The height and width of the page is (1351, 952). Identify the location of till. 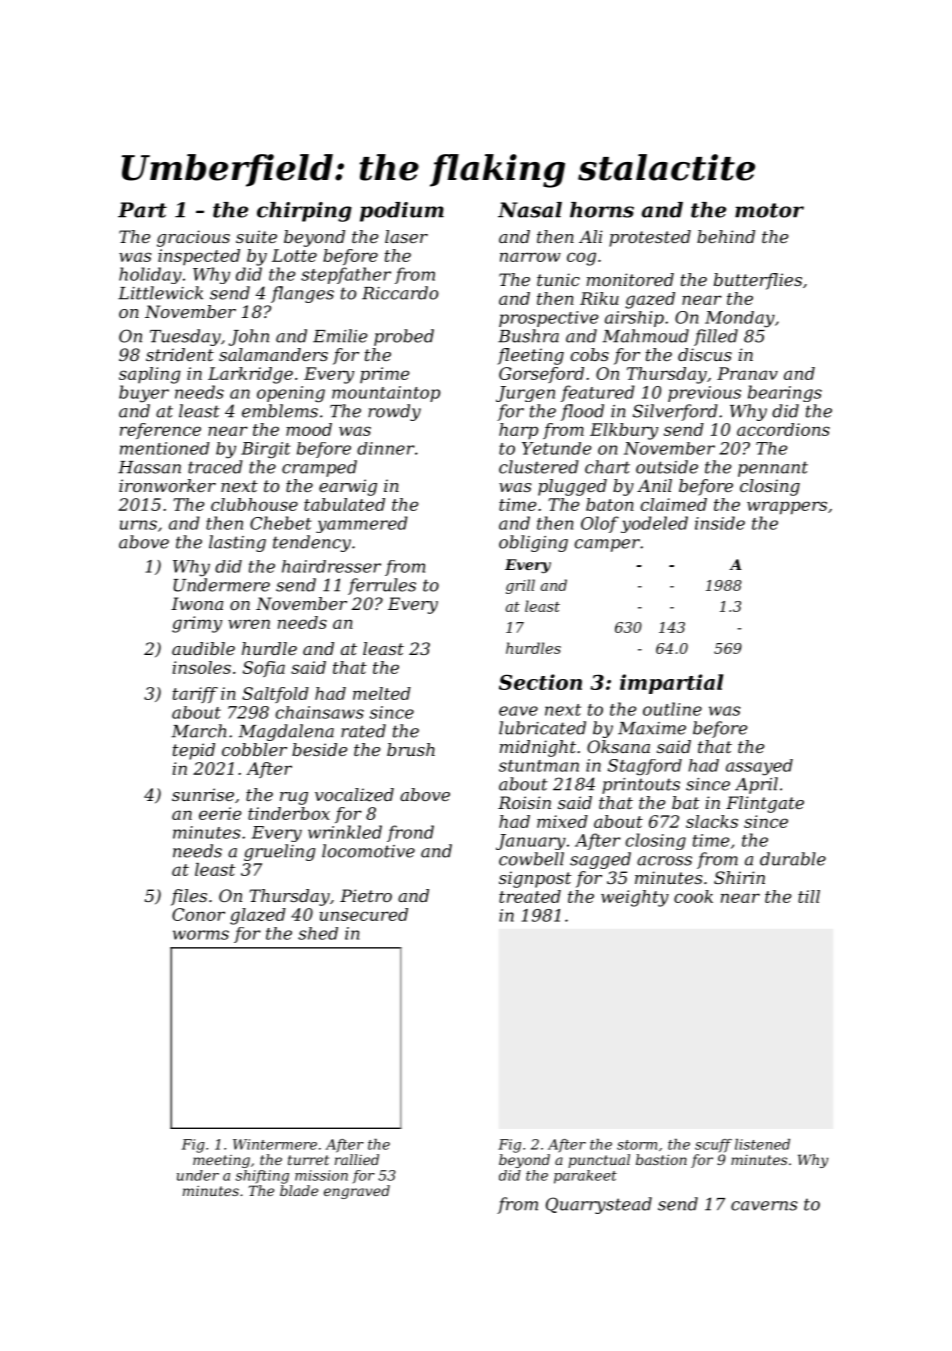
(809, 896).
